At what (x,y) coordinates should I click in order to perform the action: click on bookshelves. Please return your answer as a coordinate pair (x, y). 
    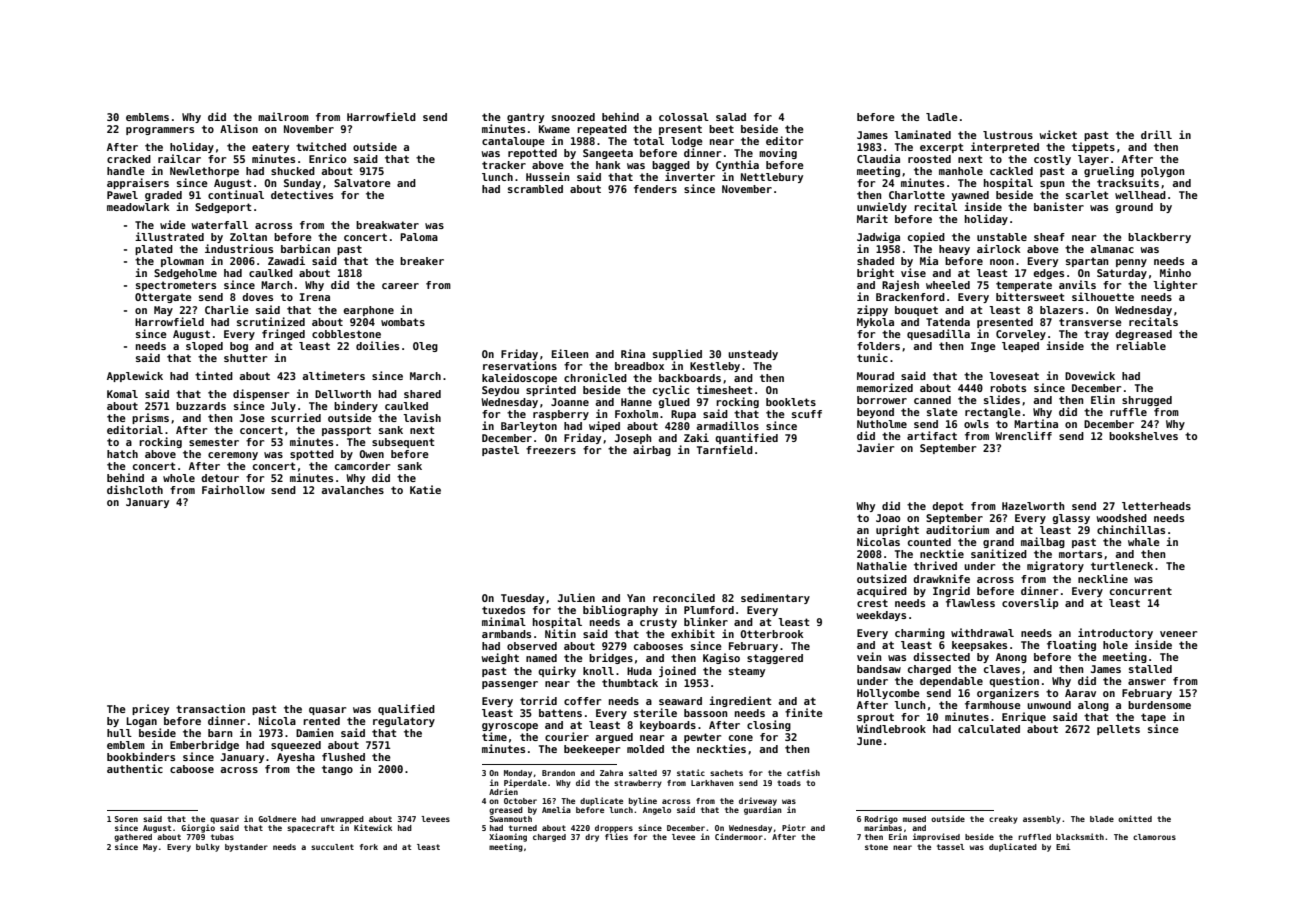
    Looking at the image, I should click on (1143, 436).
